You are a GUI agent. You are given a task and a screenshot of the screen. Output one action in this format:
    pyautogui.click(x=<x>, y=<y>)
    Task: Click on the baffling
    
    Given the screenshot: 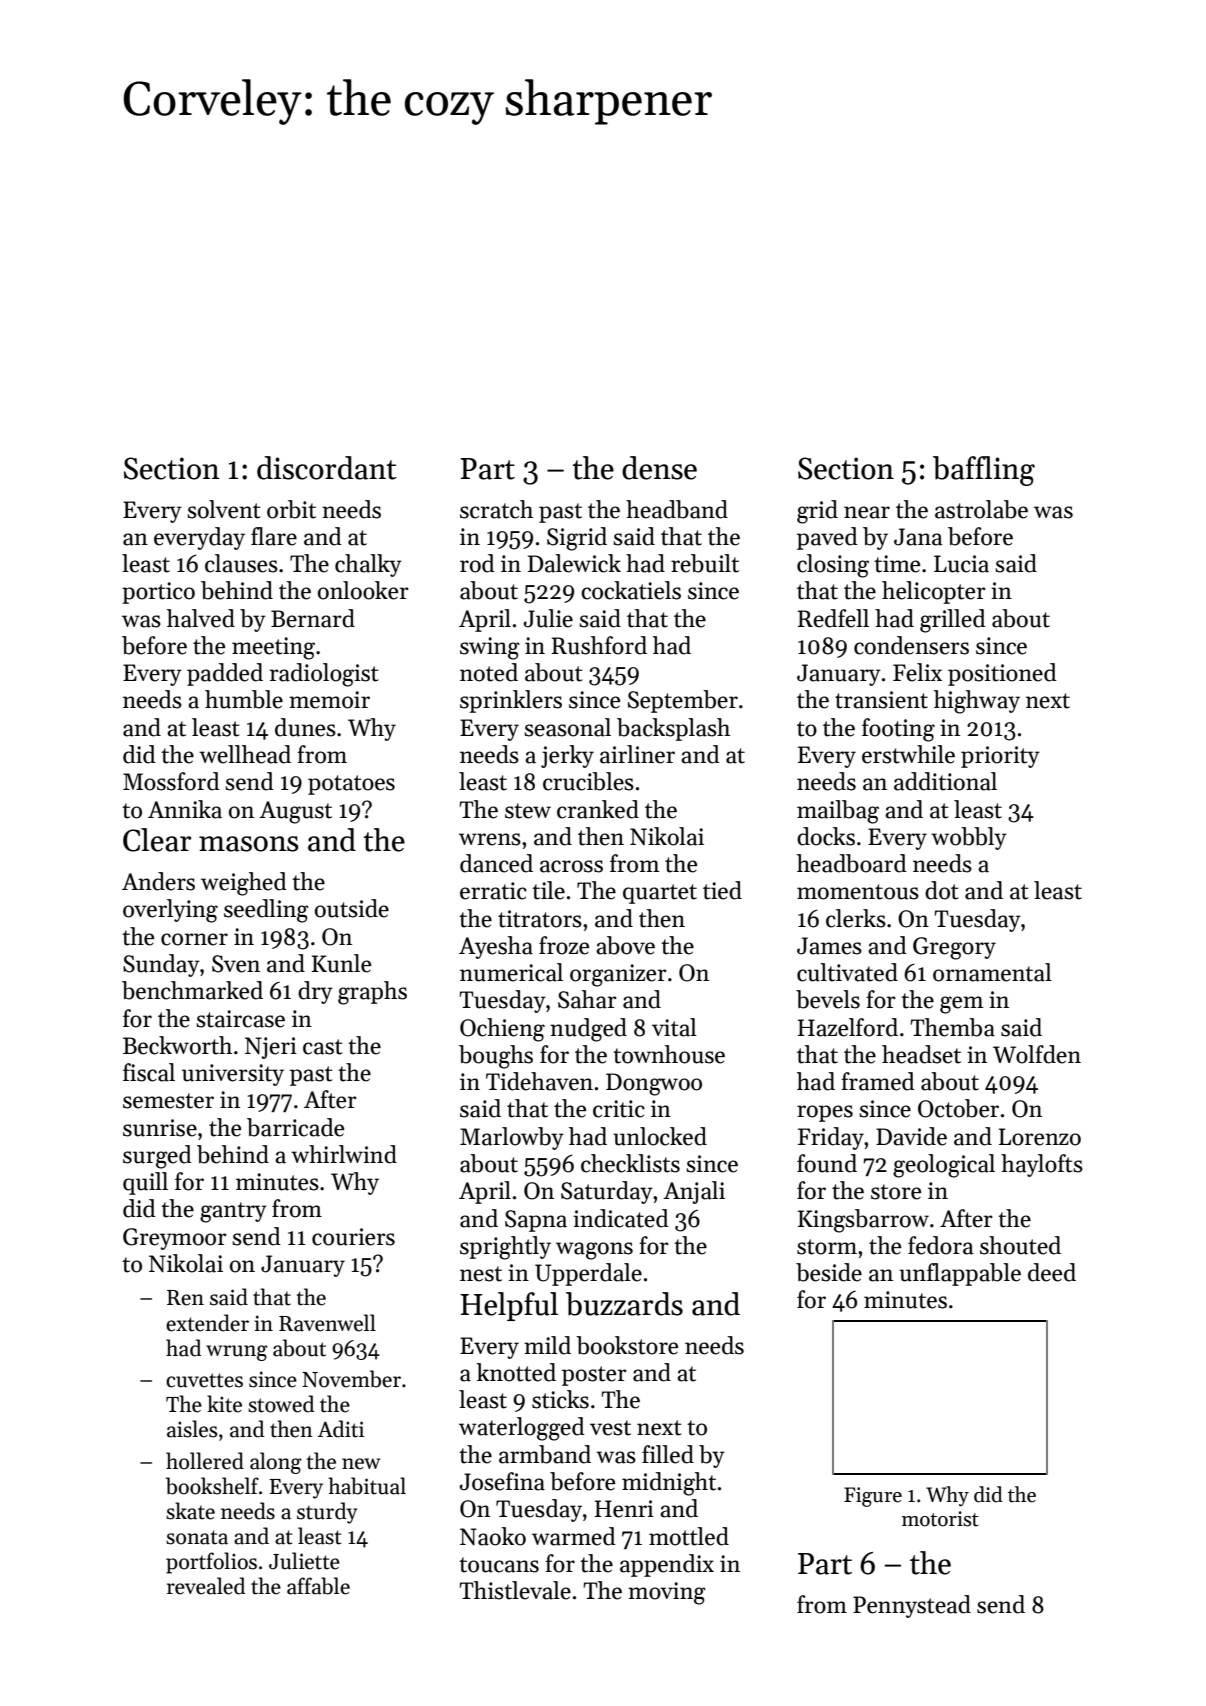 What is the action you would take?
    pyautogui.click(x=984, y=471)
